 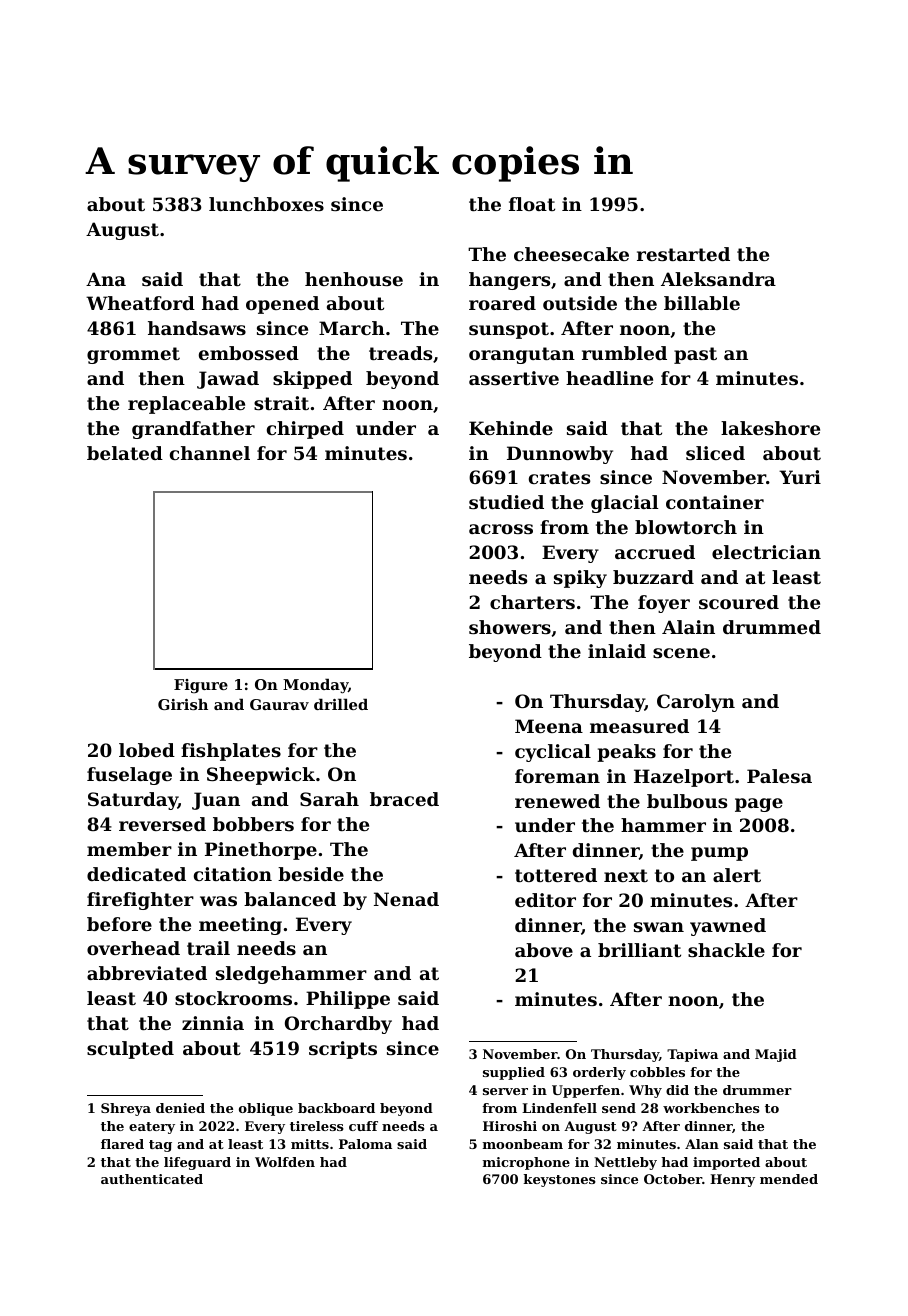 What do you see at coordinates (718, 279) in the screenshot?
I see `Aleksandra` at bounding box center [718, 279].
